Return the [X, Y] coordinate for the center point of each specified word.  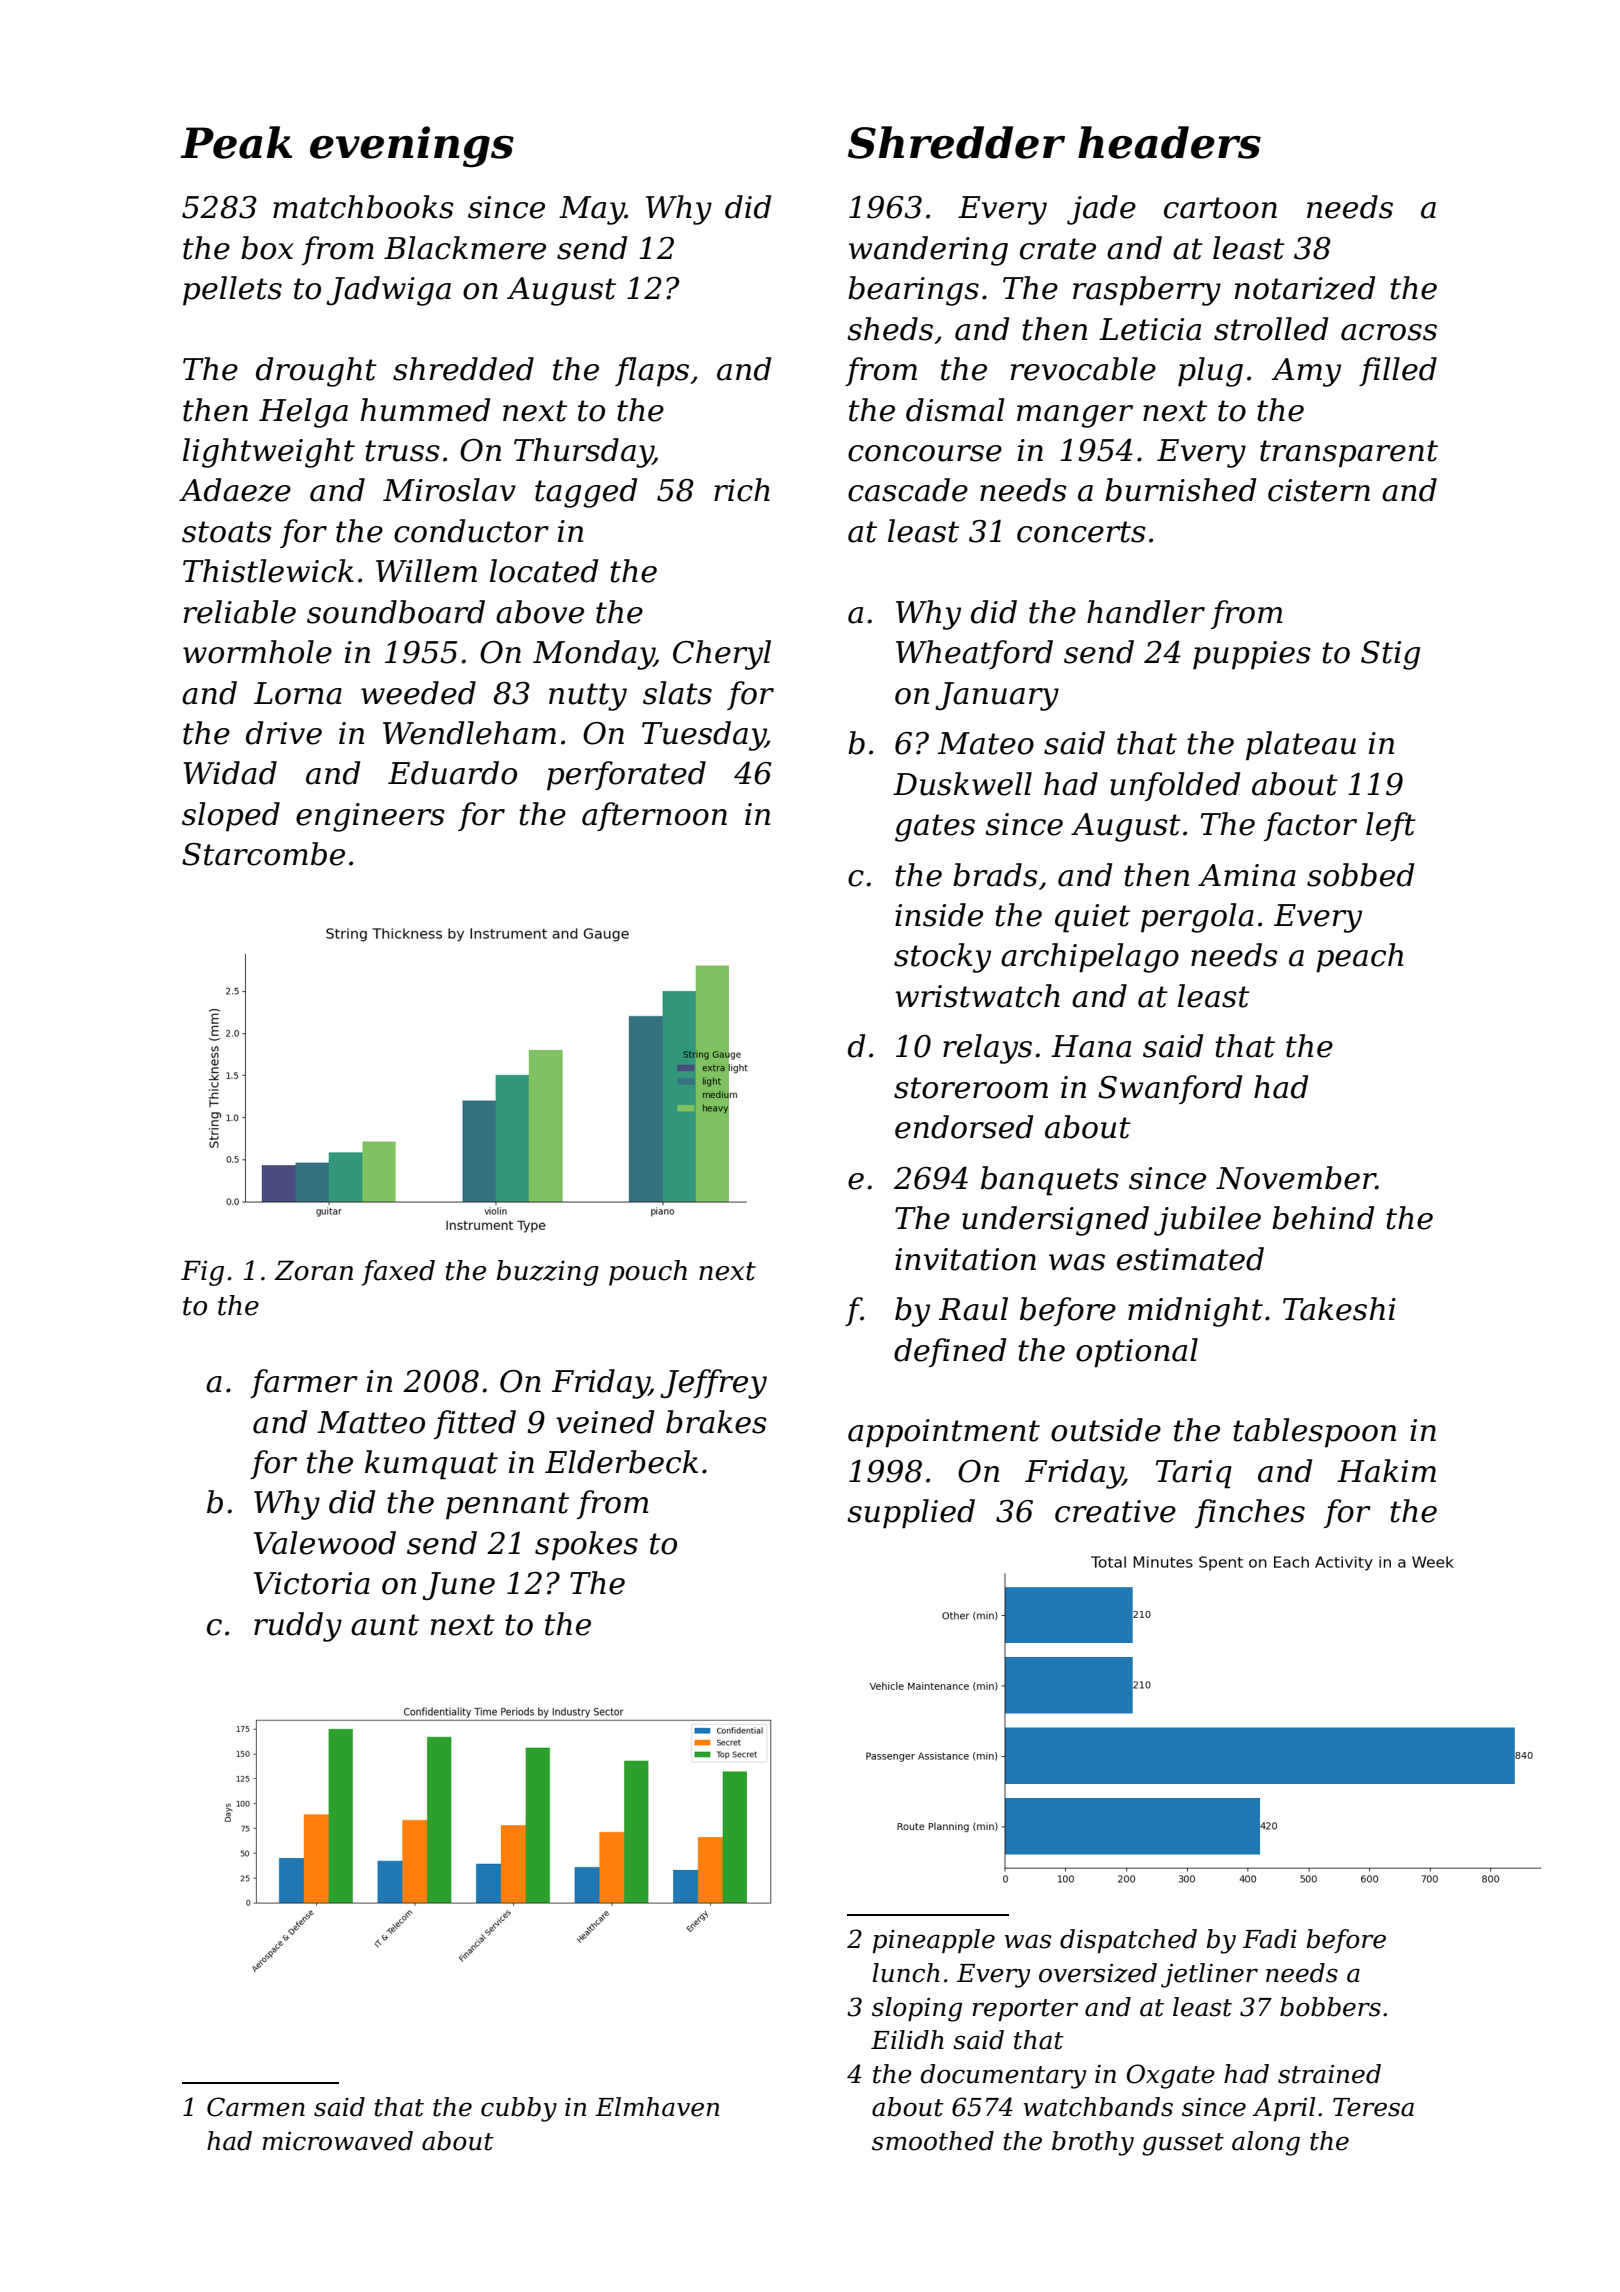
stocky [942, 958]
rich [742, 490]
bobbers [1330, 2007]
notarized [1305, 288]
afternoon [654, 816]
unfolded [1175, 786]
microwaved [337, 2141]
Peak [236, 142]
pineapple [934, 1941]
